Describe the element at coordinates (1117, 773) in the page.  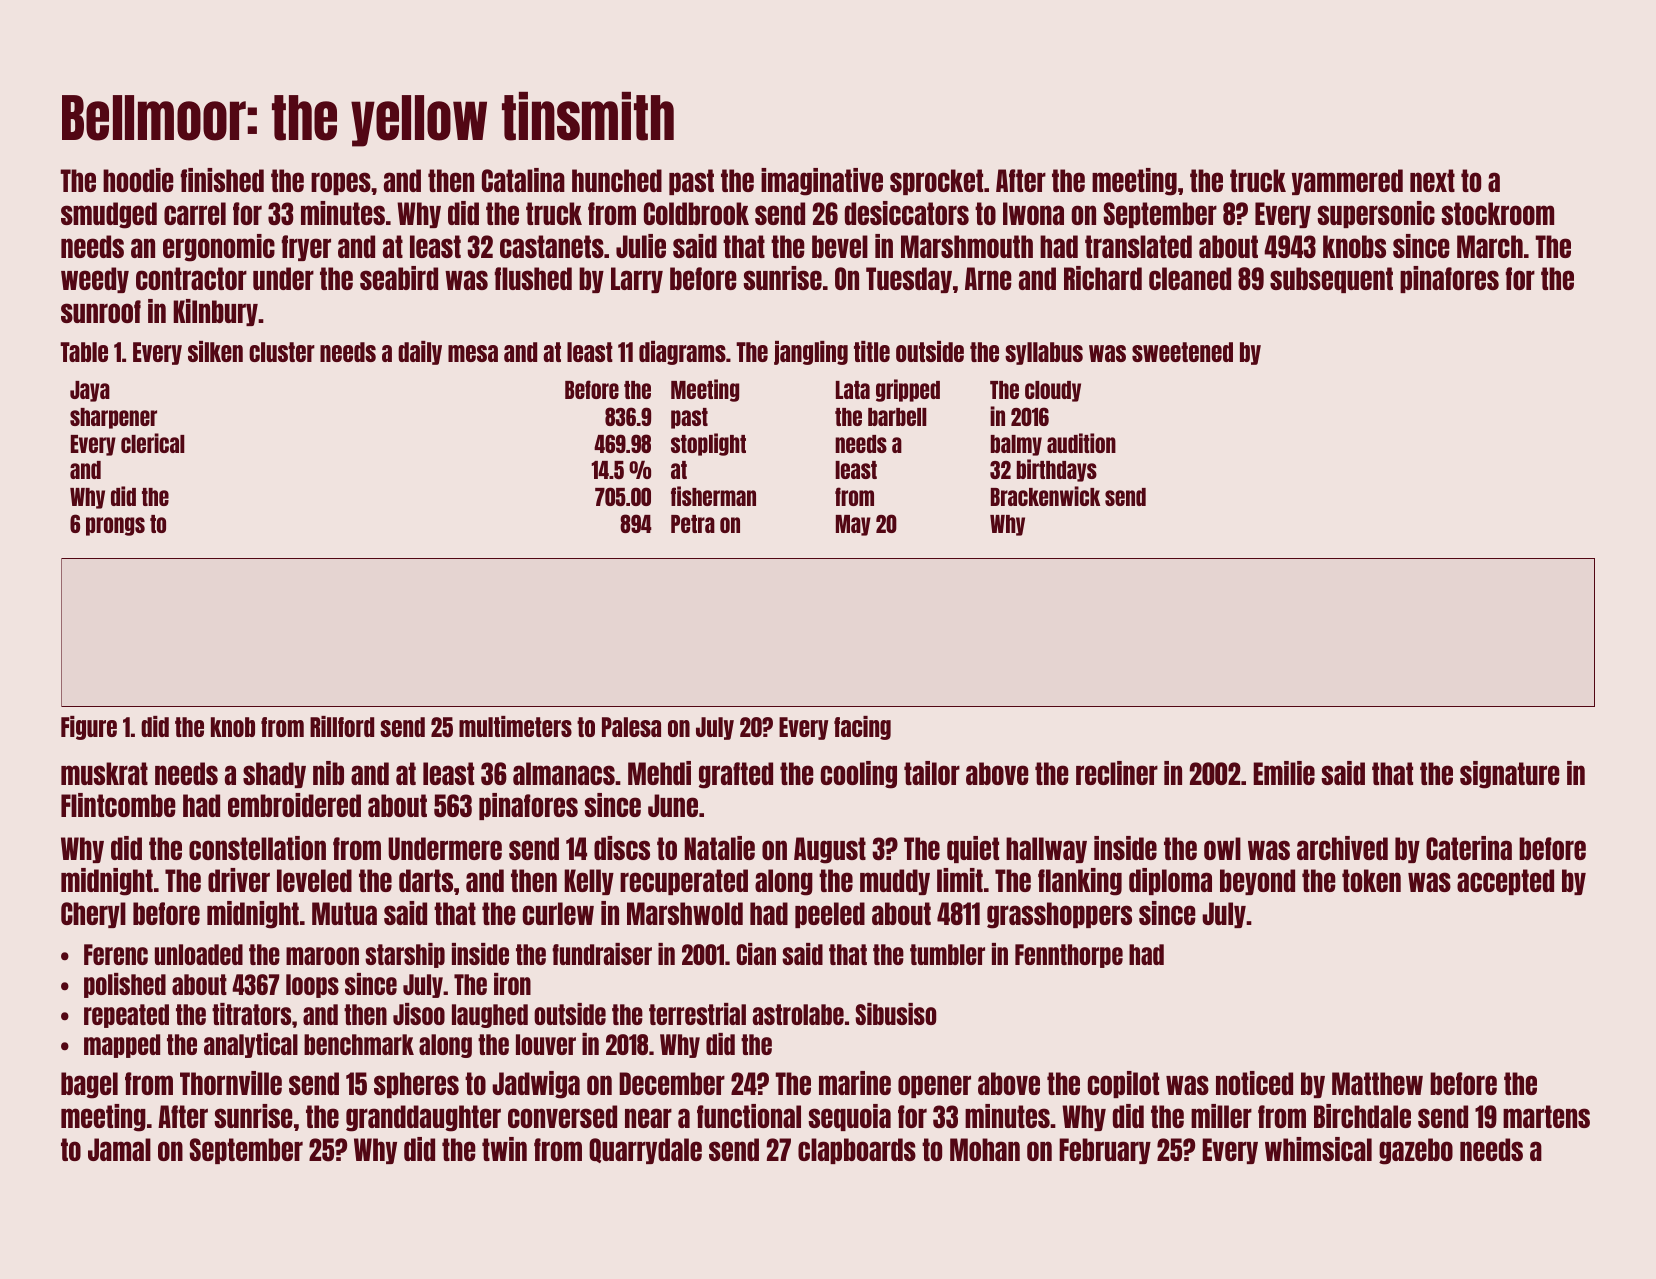
I see `recliner` at that location.
